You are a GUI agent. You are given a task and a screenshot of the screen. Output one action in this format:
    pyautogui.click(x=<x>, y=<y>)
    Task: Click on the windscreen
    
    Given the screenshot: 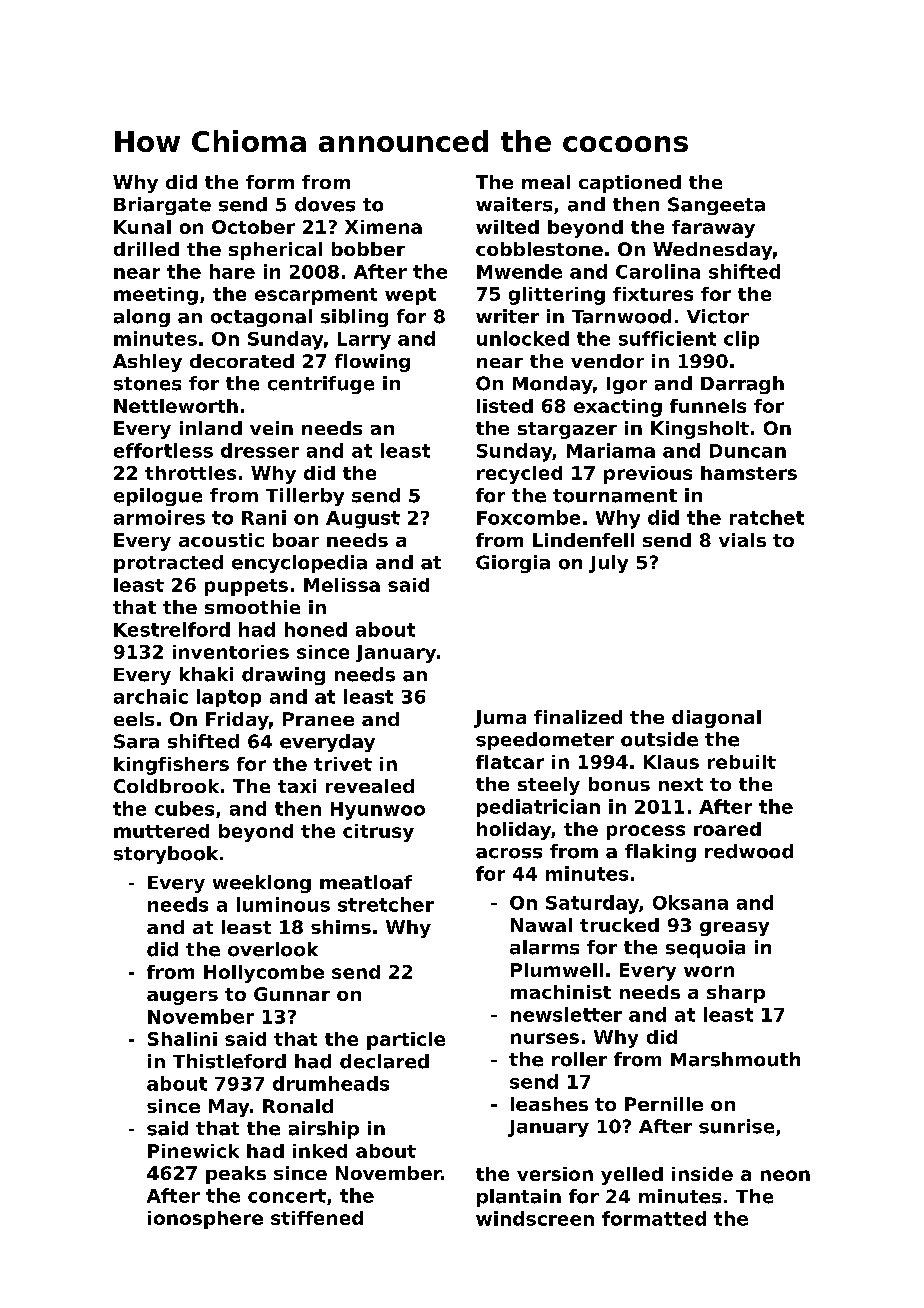 What is the action you would take?
    pyautogui.click(x=535, y=1218)
